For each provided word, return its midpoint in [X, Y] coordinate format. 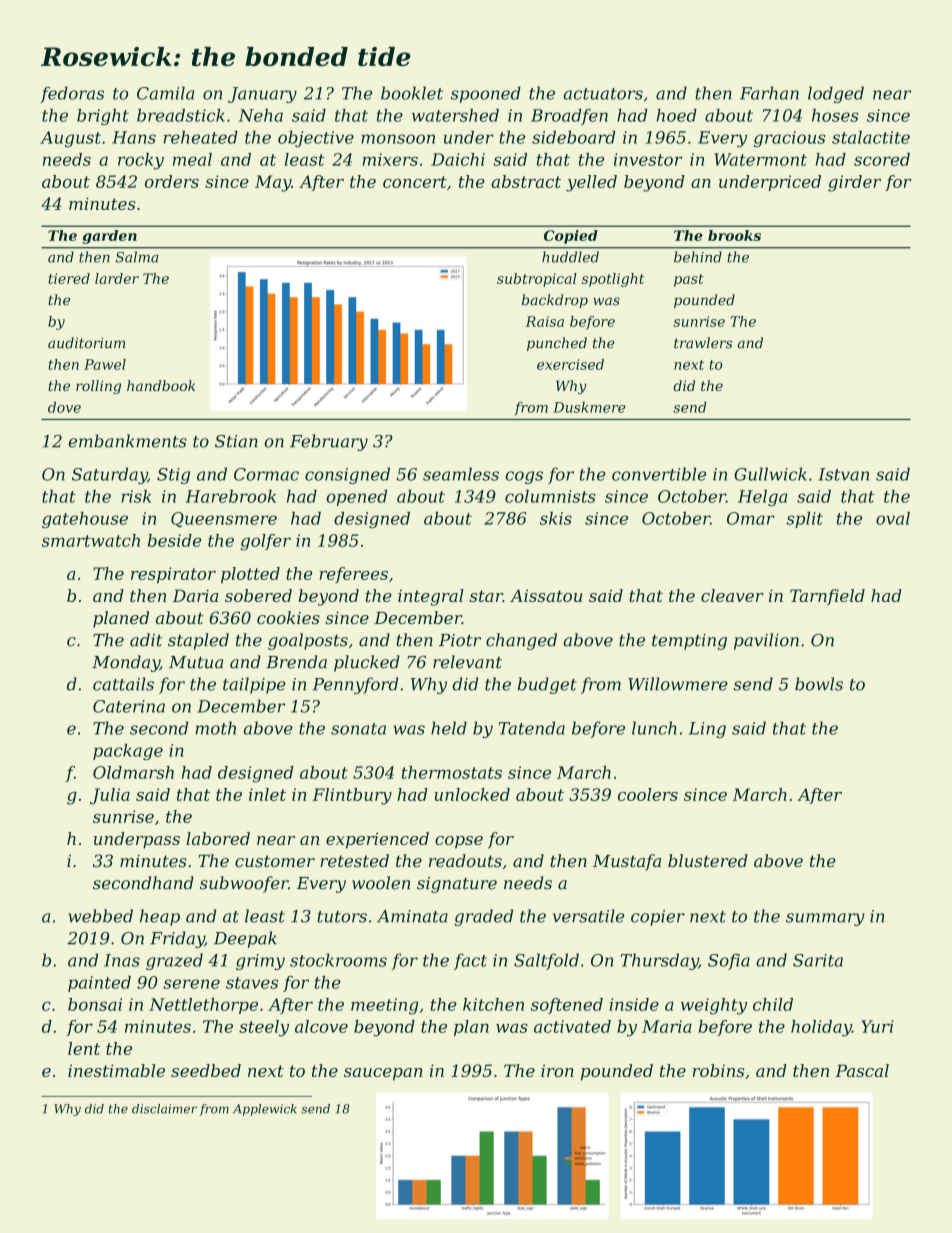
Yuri [877, 1026]
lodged [836, 94]
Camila [165, 93]
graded [484, 917]
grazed [174, 961]
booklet [412, 93]
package [128, 752]
